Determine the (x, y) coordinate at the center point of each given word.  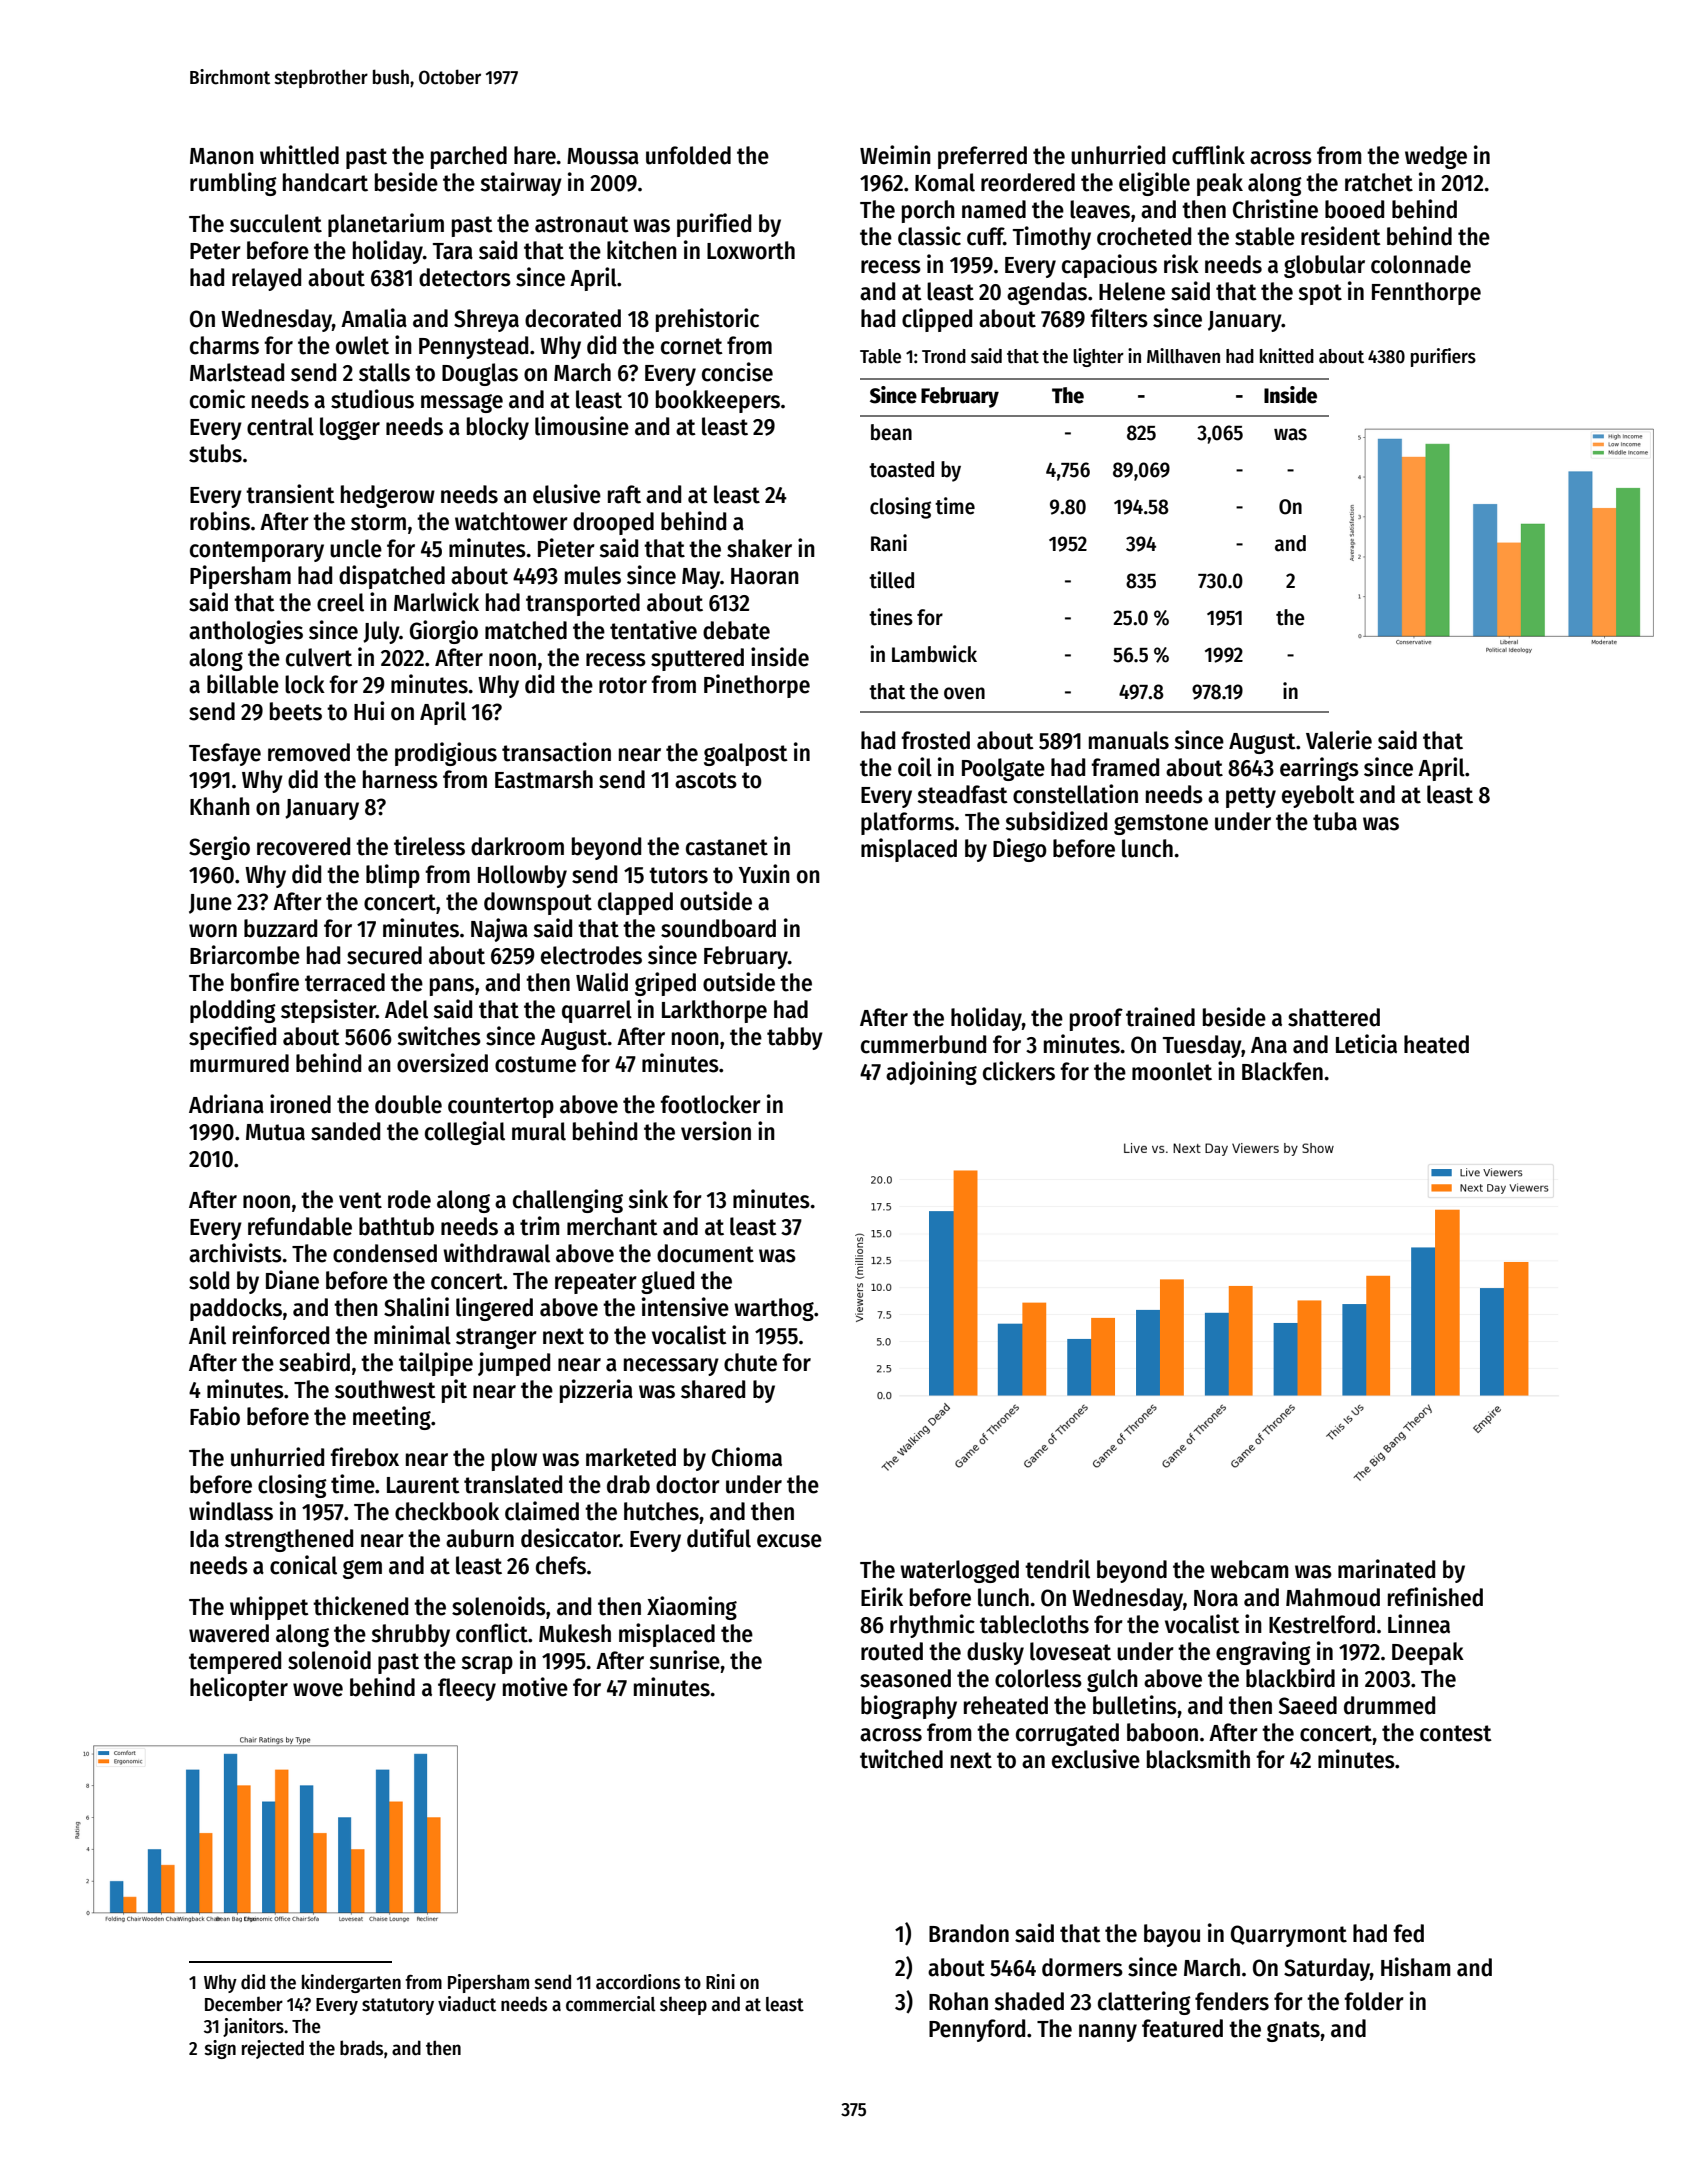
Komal (945, 182)
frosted (935, 740)
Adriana (226, 1104)
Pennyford (977, 2030)
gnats (1293, 2031)
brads (361, 2048)
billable (243, 684)
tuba (1335, 821)
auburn (480, 1538)
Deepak (1428, 1653)
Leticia (1366, 1044)
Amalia (374, 318)
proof (1096, 1019)
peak (1220, 184)
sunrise (684, 1660)
